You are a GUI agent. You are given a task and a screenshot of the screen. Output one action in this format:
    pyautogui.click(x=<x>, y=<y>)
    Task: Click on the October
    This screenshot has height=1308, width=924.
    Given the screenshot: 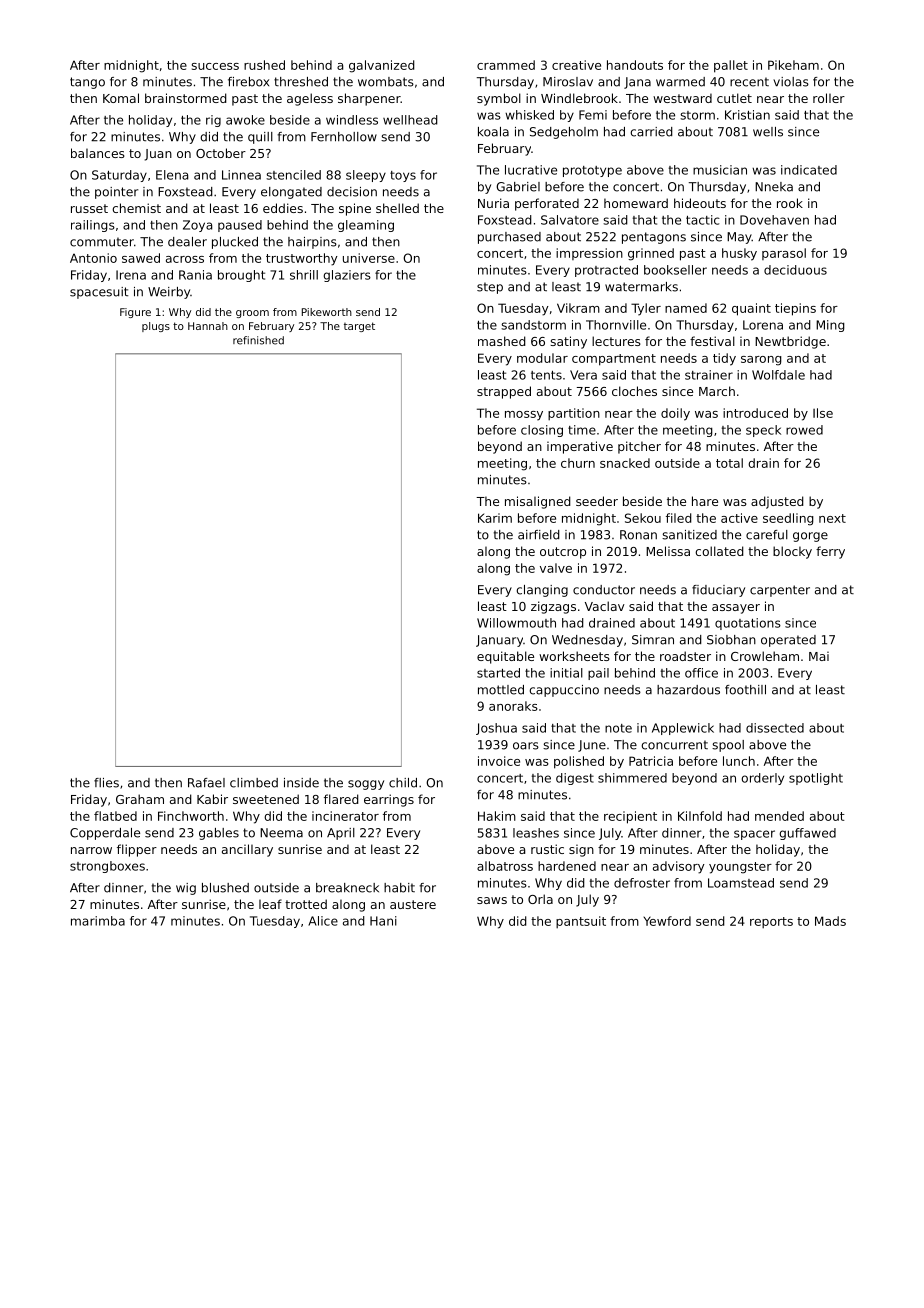 What is the action you would take?
    pyautogui.click(x=221, y=153)
